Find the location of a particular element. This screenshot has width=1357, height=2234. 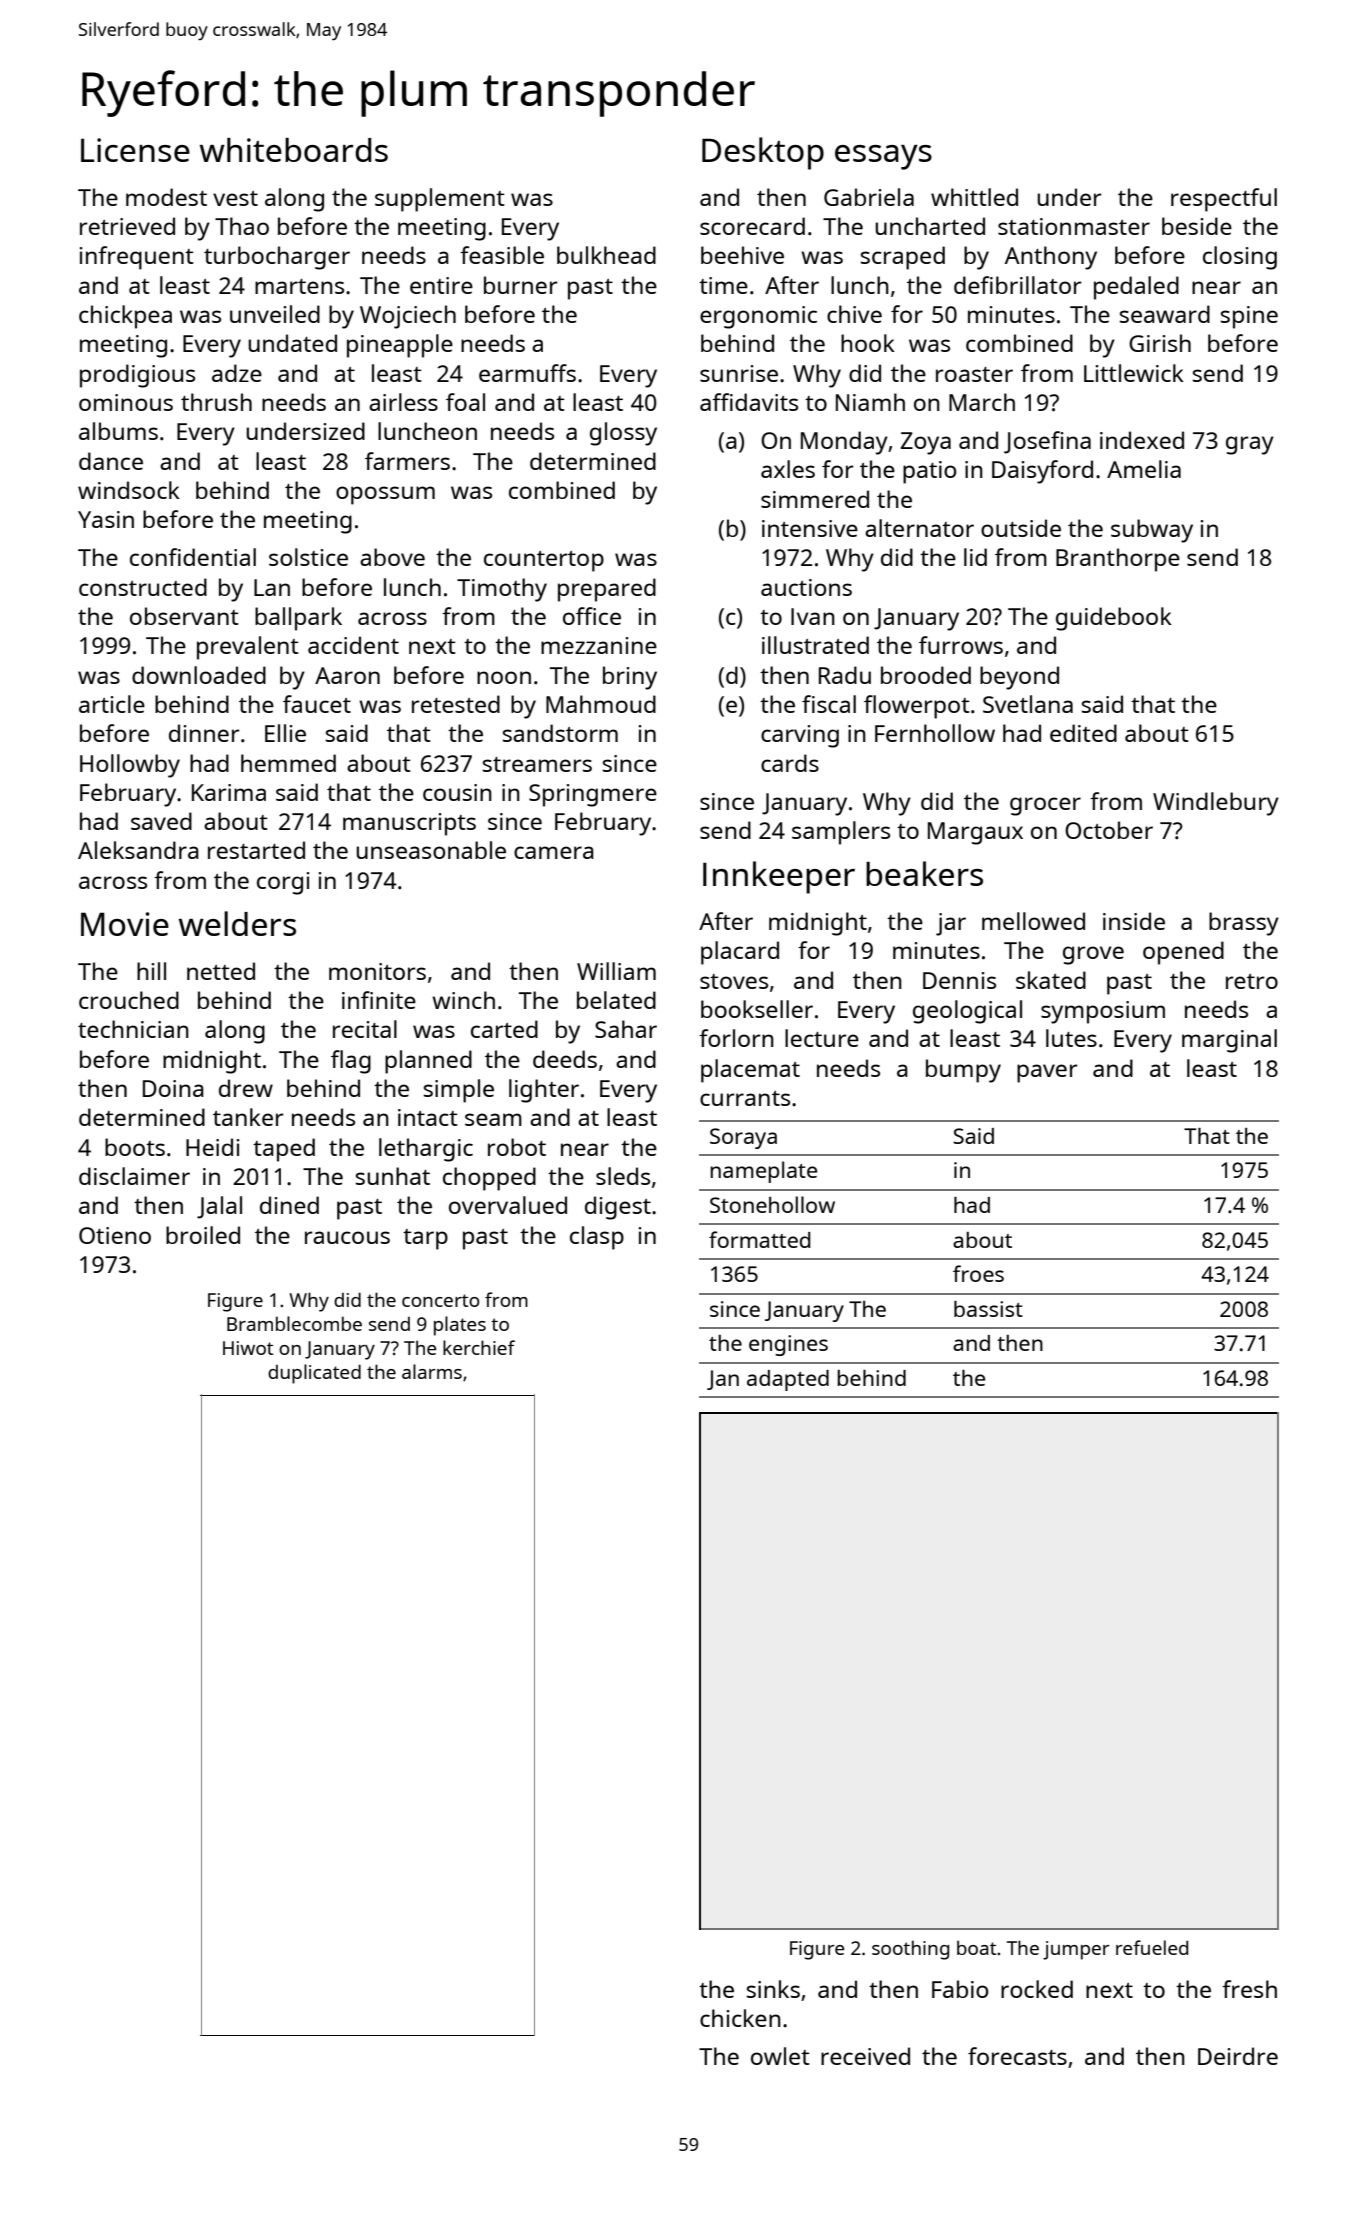

bassist is located at coordinates (988, 1309).
